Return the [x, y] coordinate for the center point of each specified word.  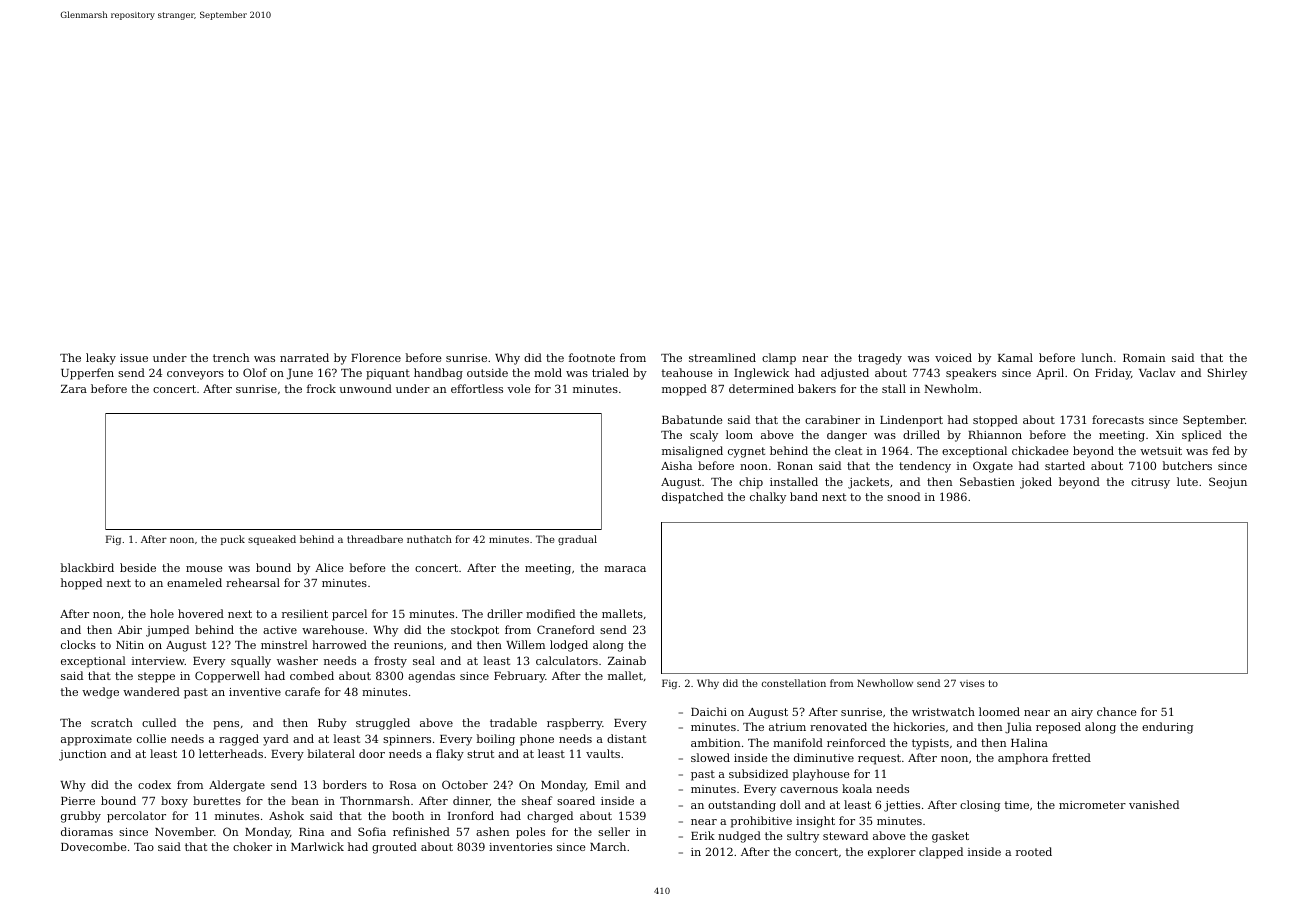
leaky [101, 359]
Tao [144, 847]
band [804, 496]
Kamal [1015, 357]
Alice [329, 567]
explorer [892, 853]
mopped [684, 390]
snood [903, 496]
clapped [941, 853]
